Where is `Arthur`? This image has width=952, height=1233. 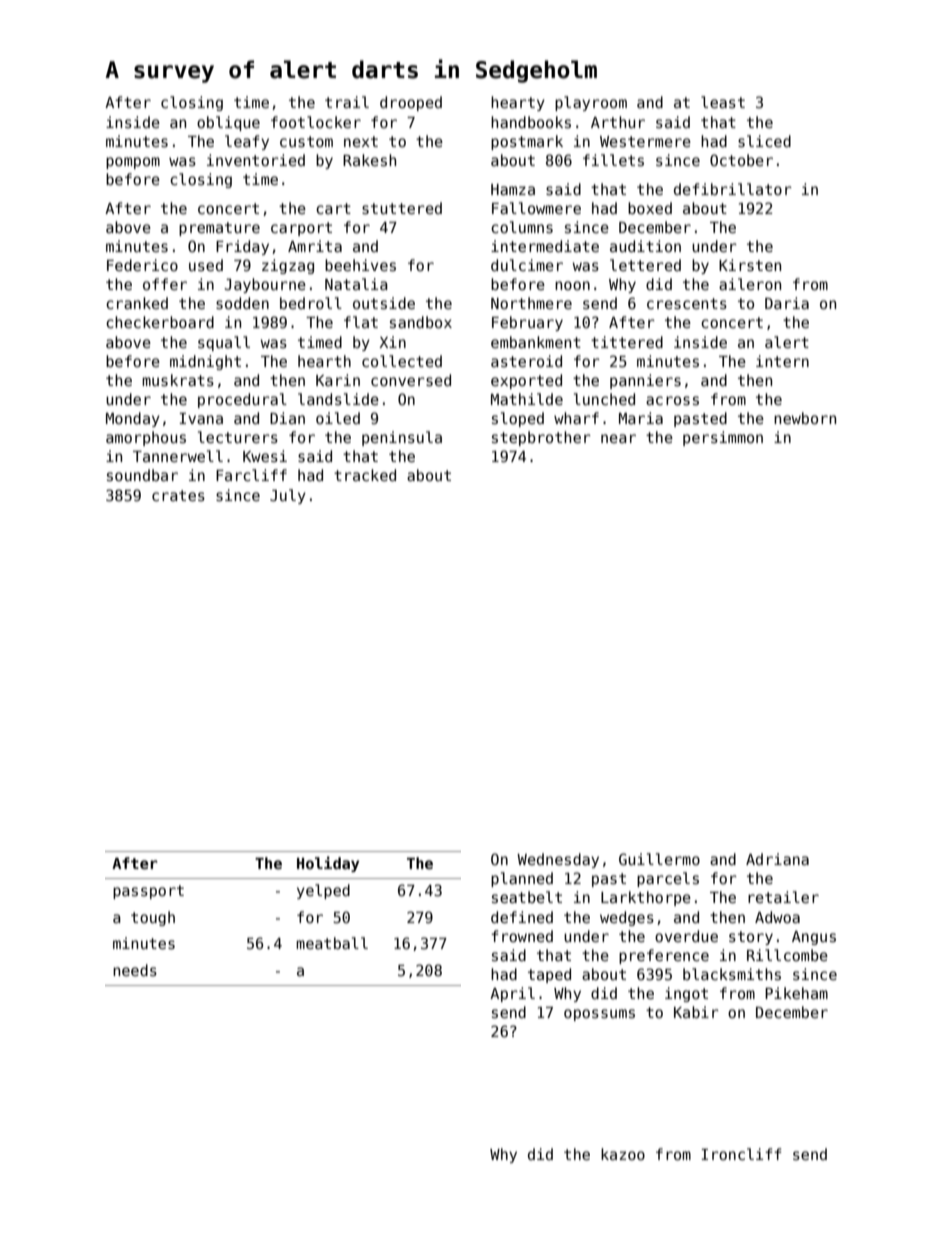
Arthur is located at coordinates (618, 122).
